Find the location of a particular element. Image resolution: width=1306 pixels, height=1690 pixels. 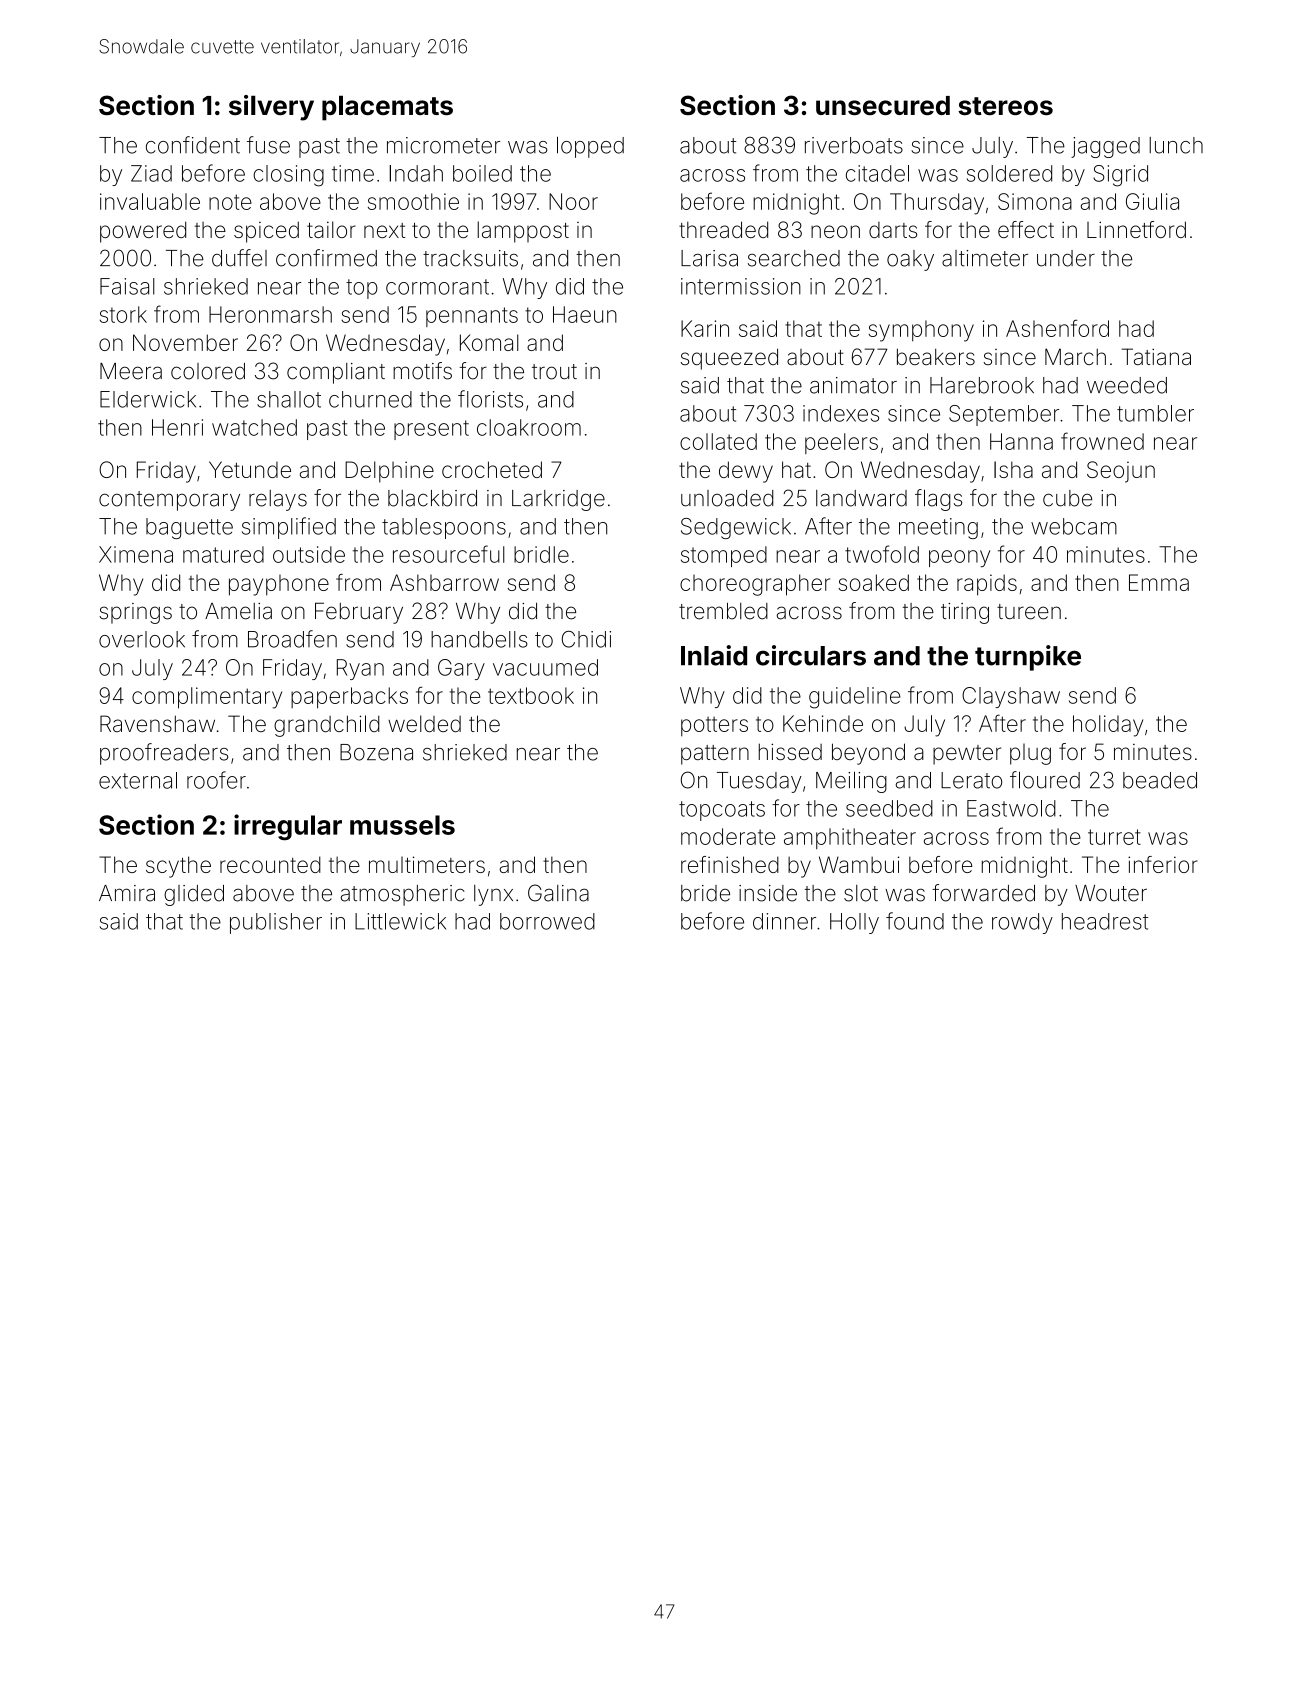

textbook is located at coordinates (531, 695).
